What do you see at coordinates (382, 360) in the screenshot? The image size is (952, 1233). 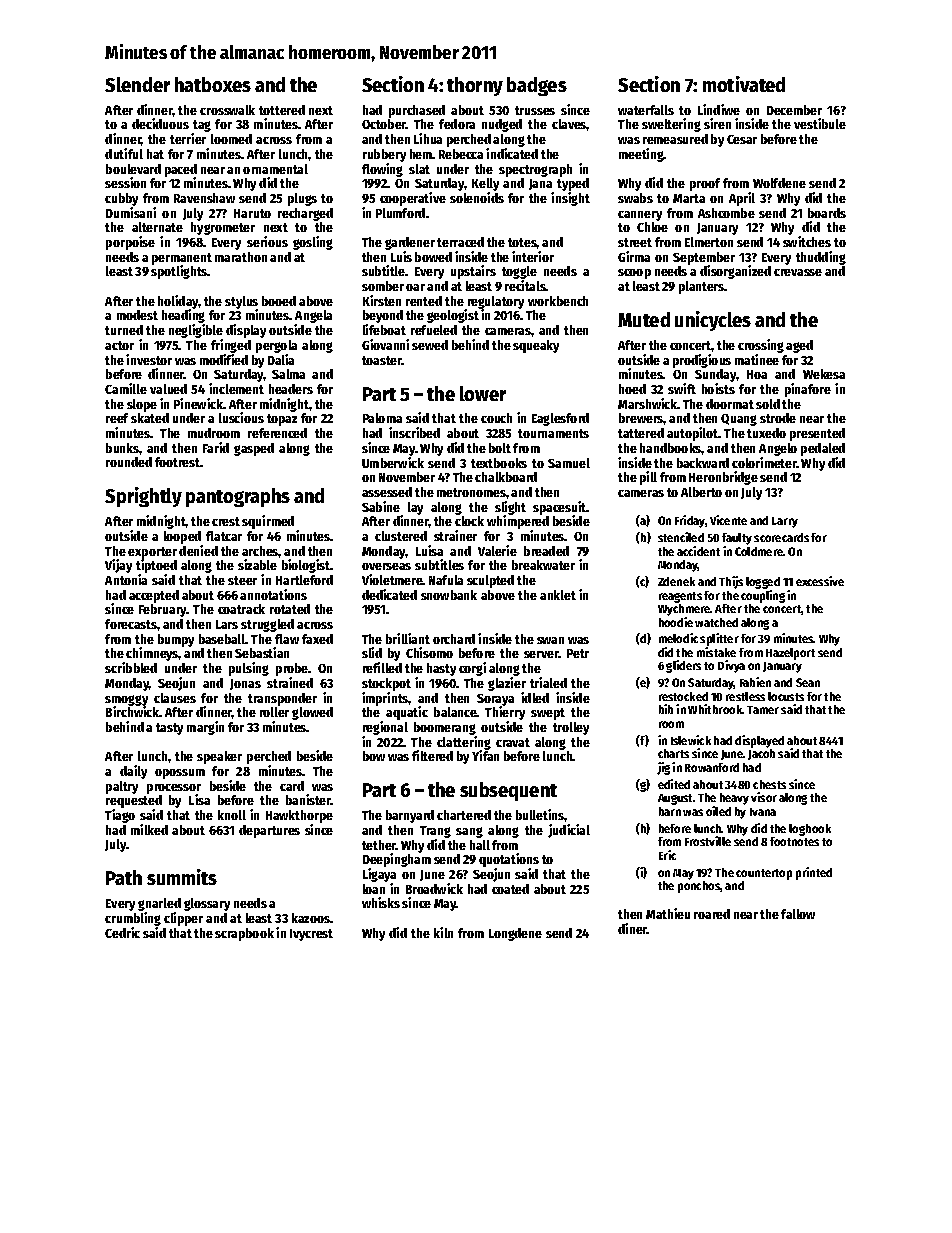 I see `toaster` at bounding box center [382, 360].
